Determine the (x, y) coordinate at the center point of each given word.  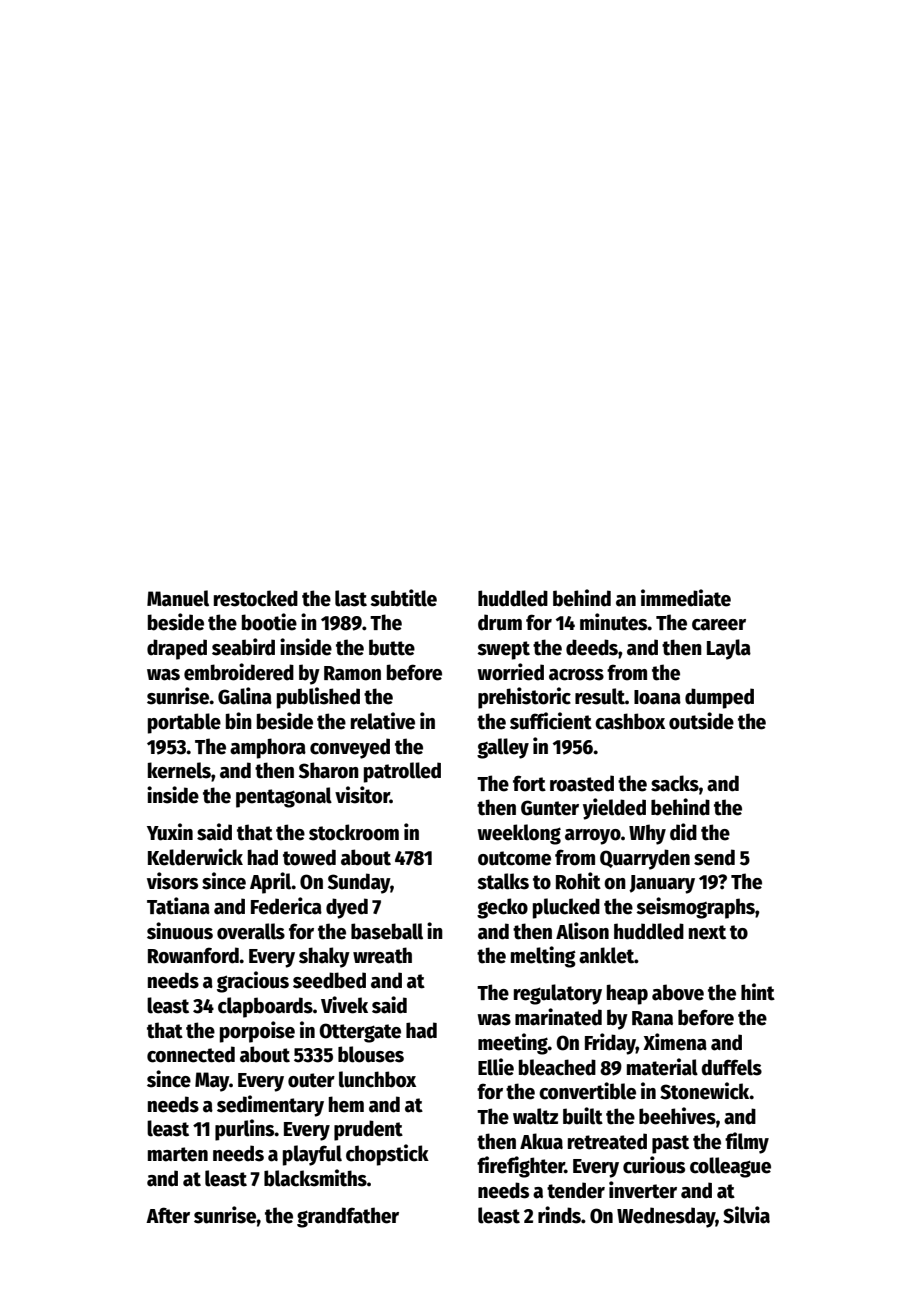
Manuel (178, 598)
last (351, 598)
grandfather (348, 1217)
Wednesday (666, 1217)
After (168, 1215)
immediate (686, 598)
